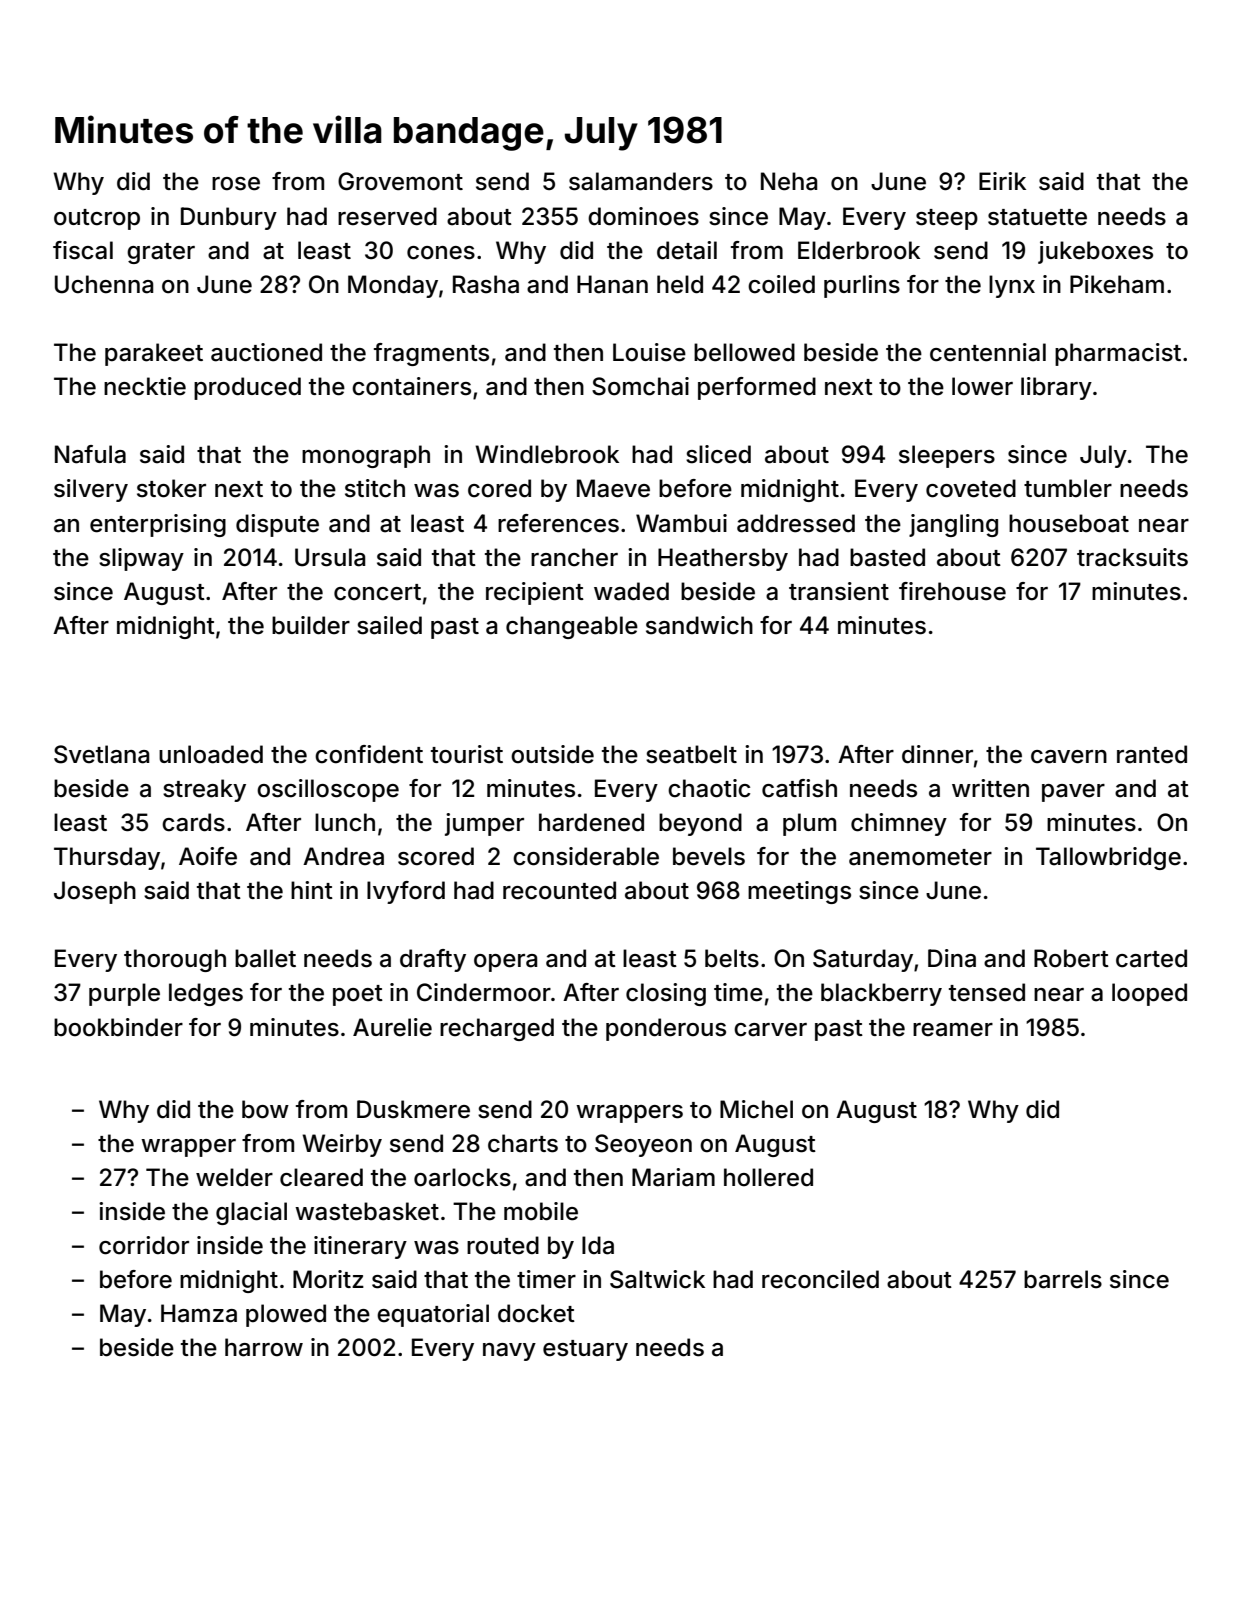 The image size is (1242, 1608). Describe the element at coordinates (1132, 557) in the screenshot. I see `tracksuits` at that location.
